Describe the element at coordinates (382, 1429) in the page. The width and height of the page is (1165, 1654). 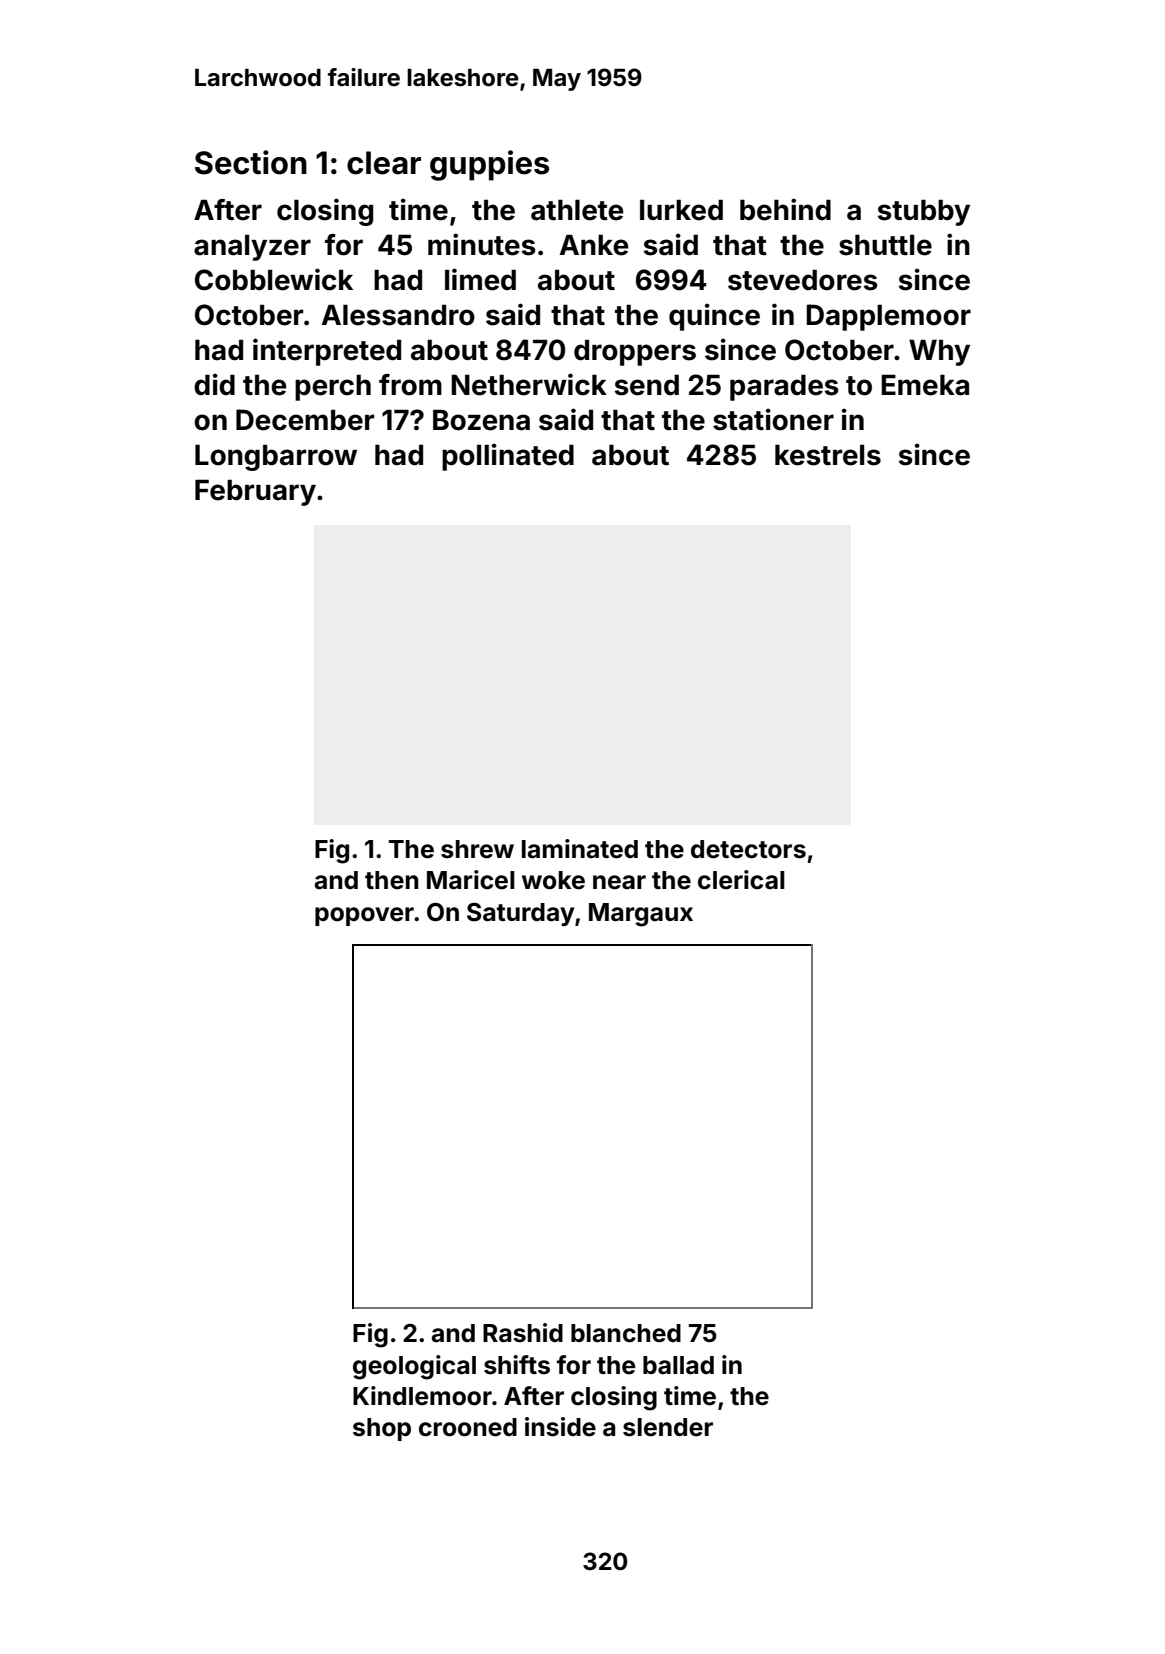
I see `shop` at that location.
